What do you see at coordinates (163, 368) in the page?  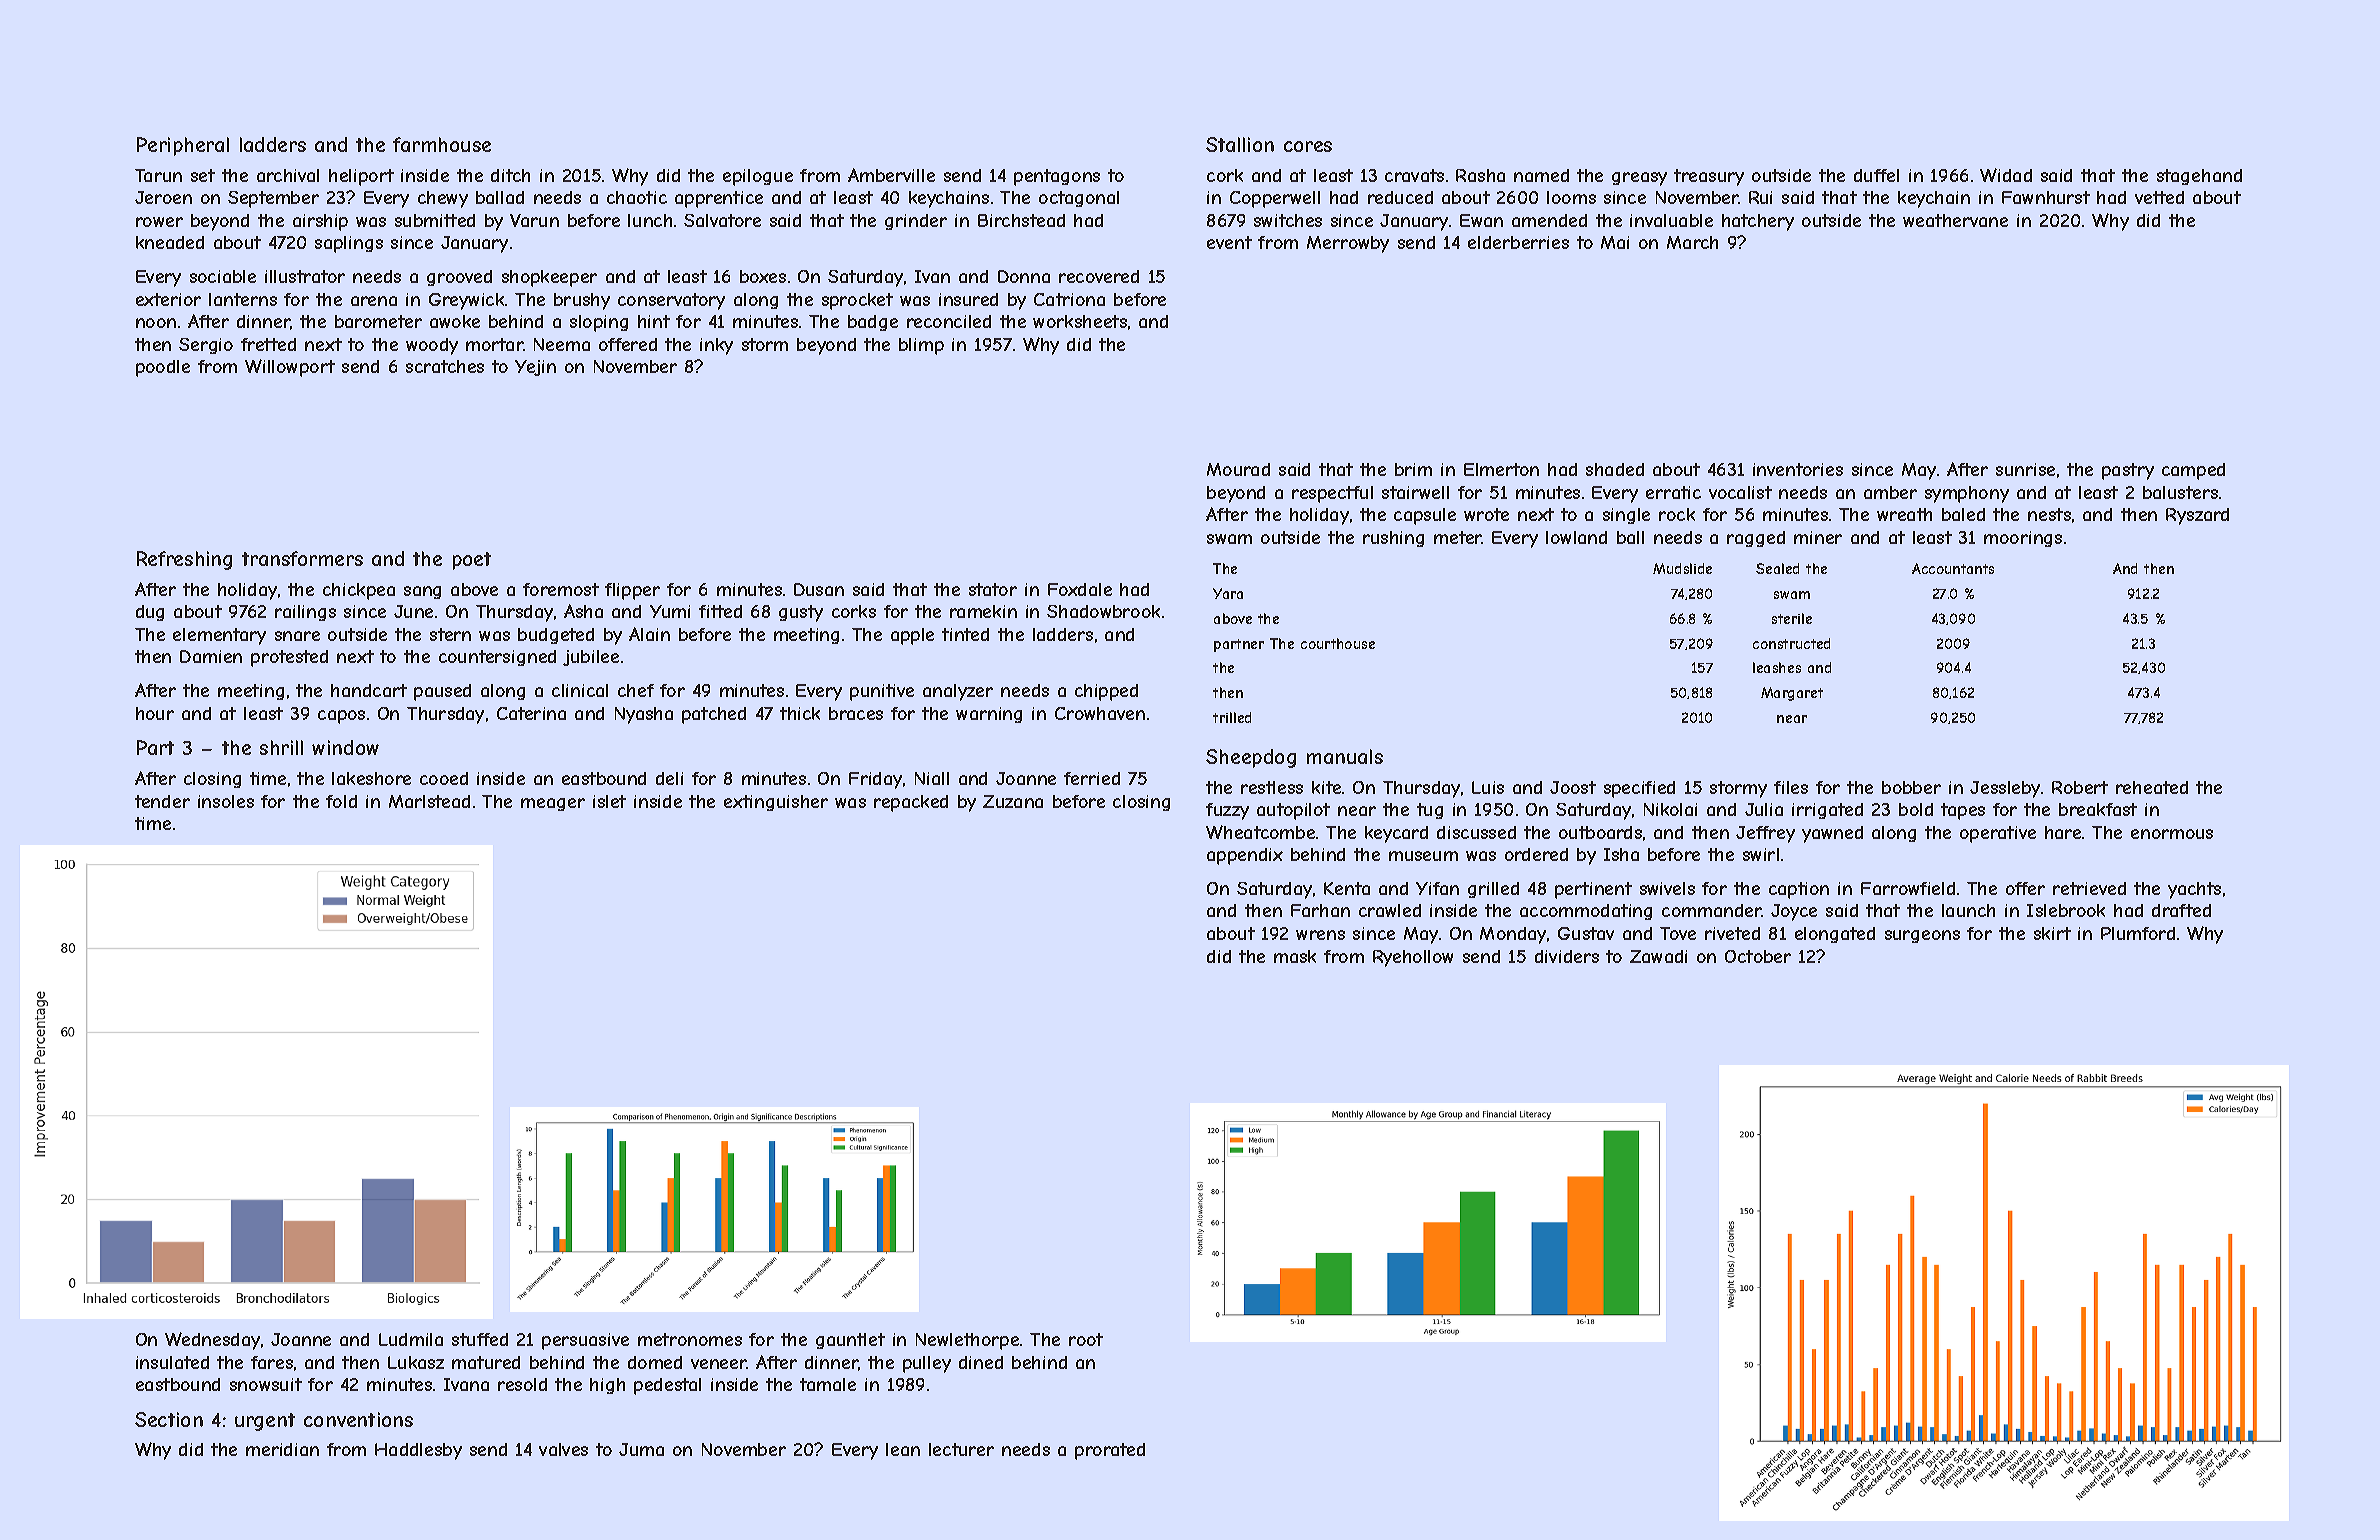 I see `poodle` at bounding box center [163, 368].
